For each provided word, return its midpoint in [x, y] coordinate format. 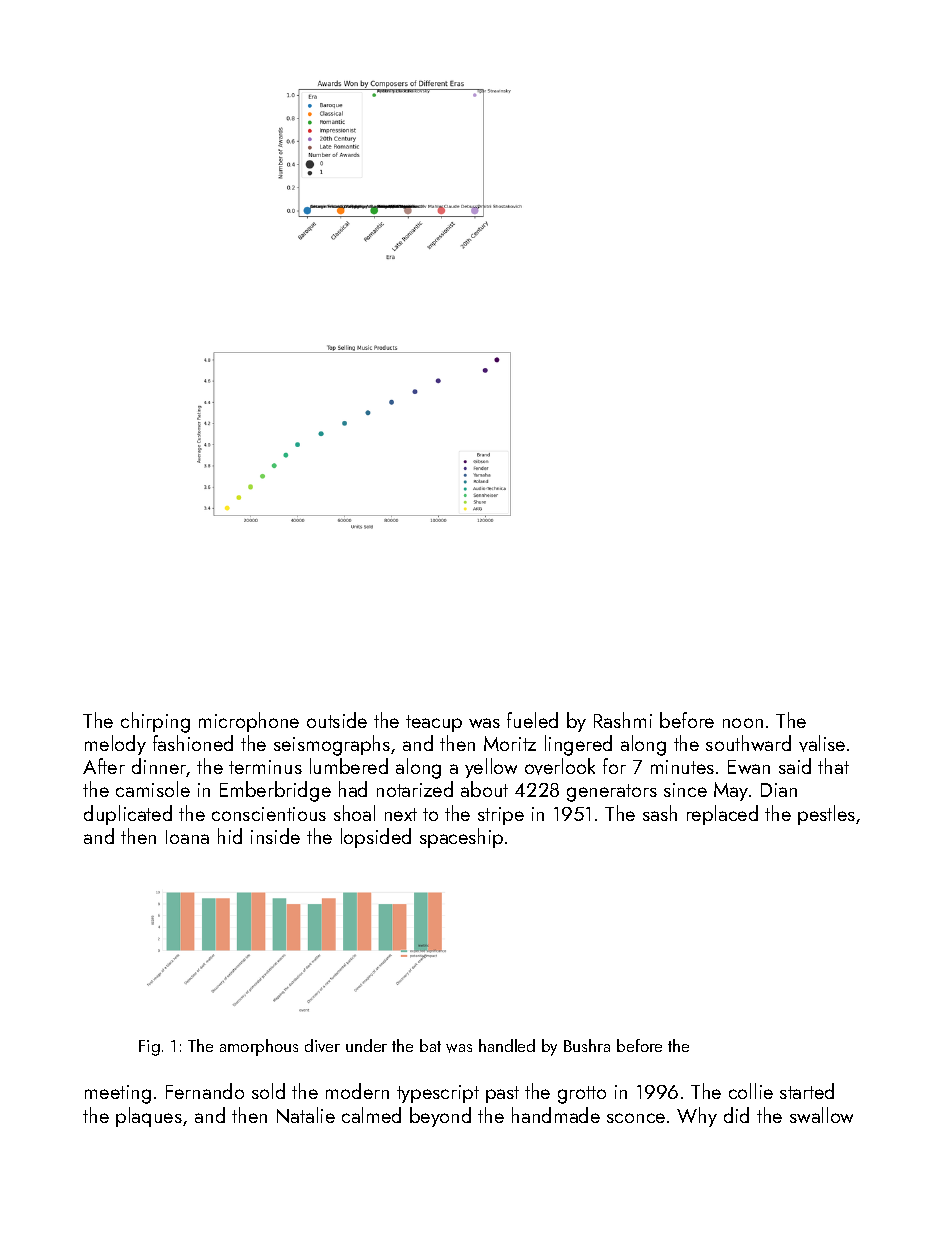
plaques [149, 1117]
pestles [826, 815]
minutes [682, 767]
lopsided [376, 838]
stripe [501, 816]
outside [337, 720]
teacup [434, 723]
